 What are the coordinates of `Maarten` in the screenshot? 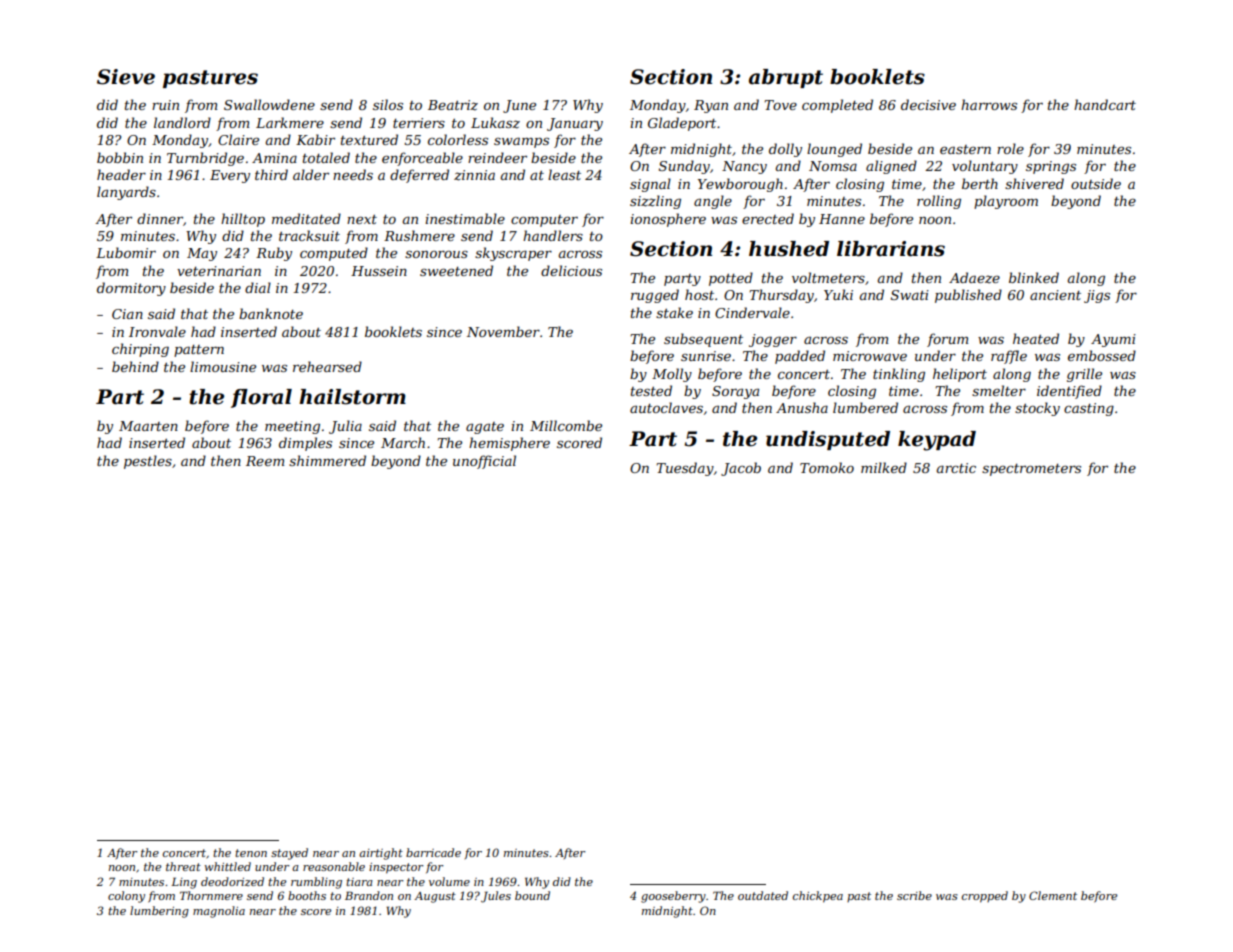 It's located at (148, 426).
